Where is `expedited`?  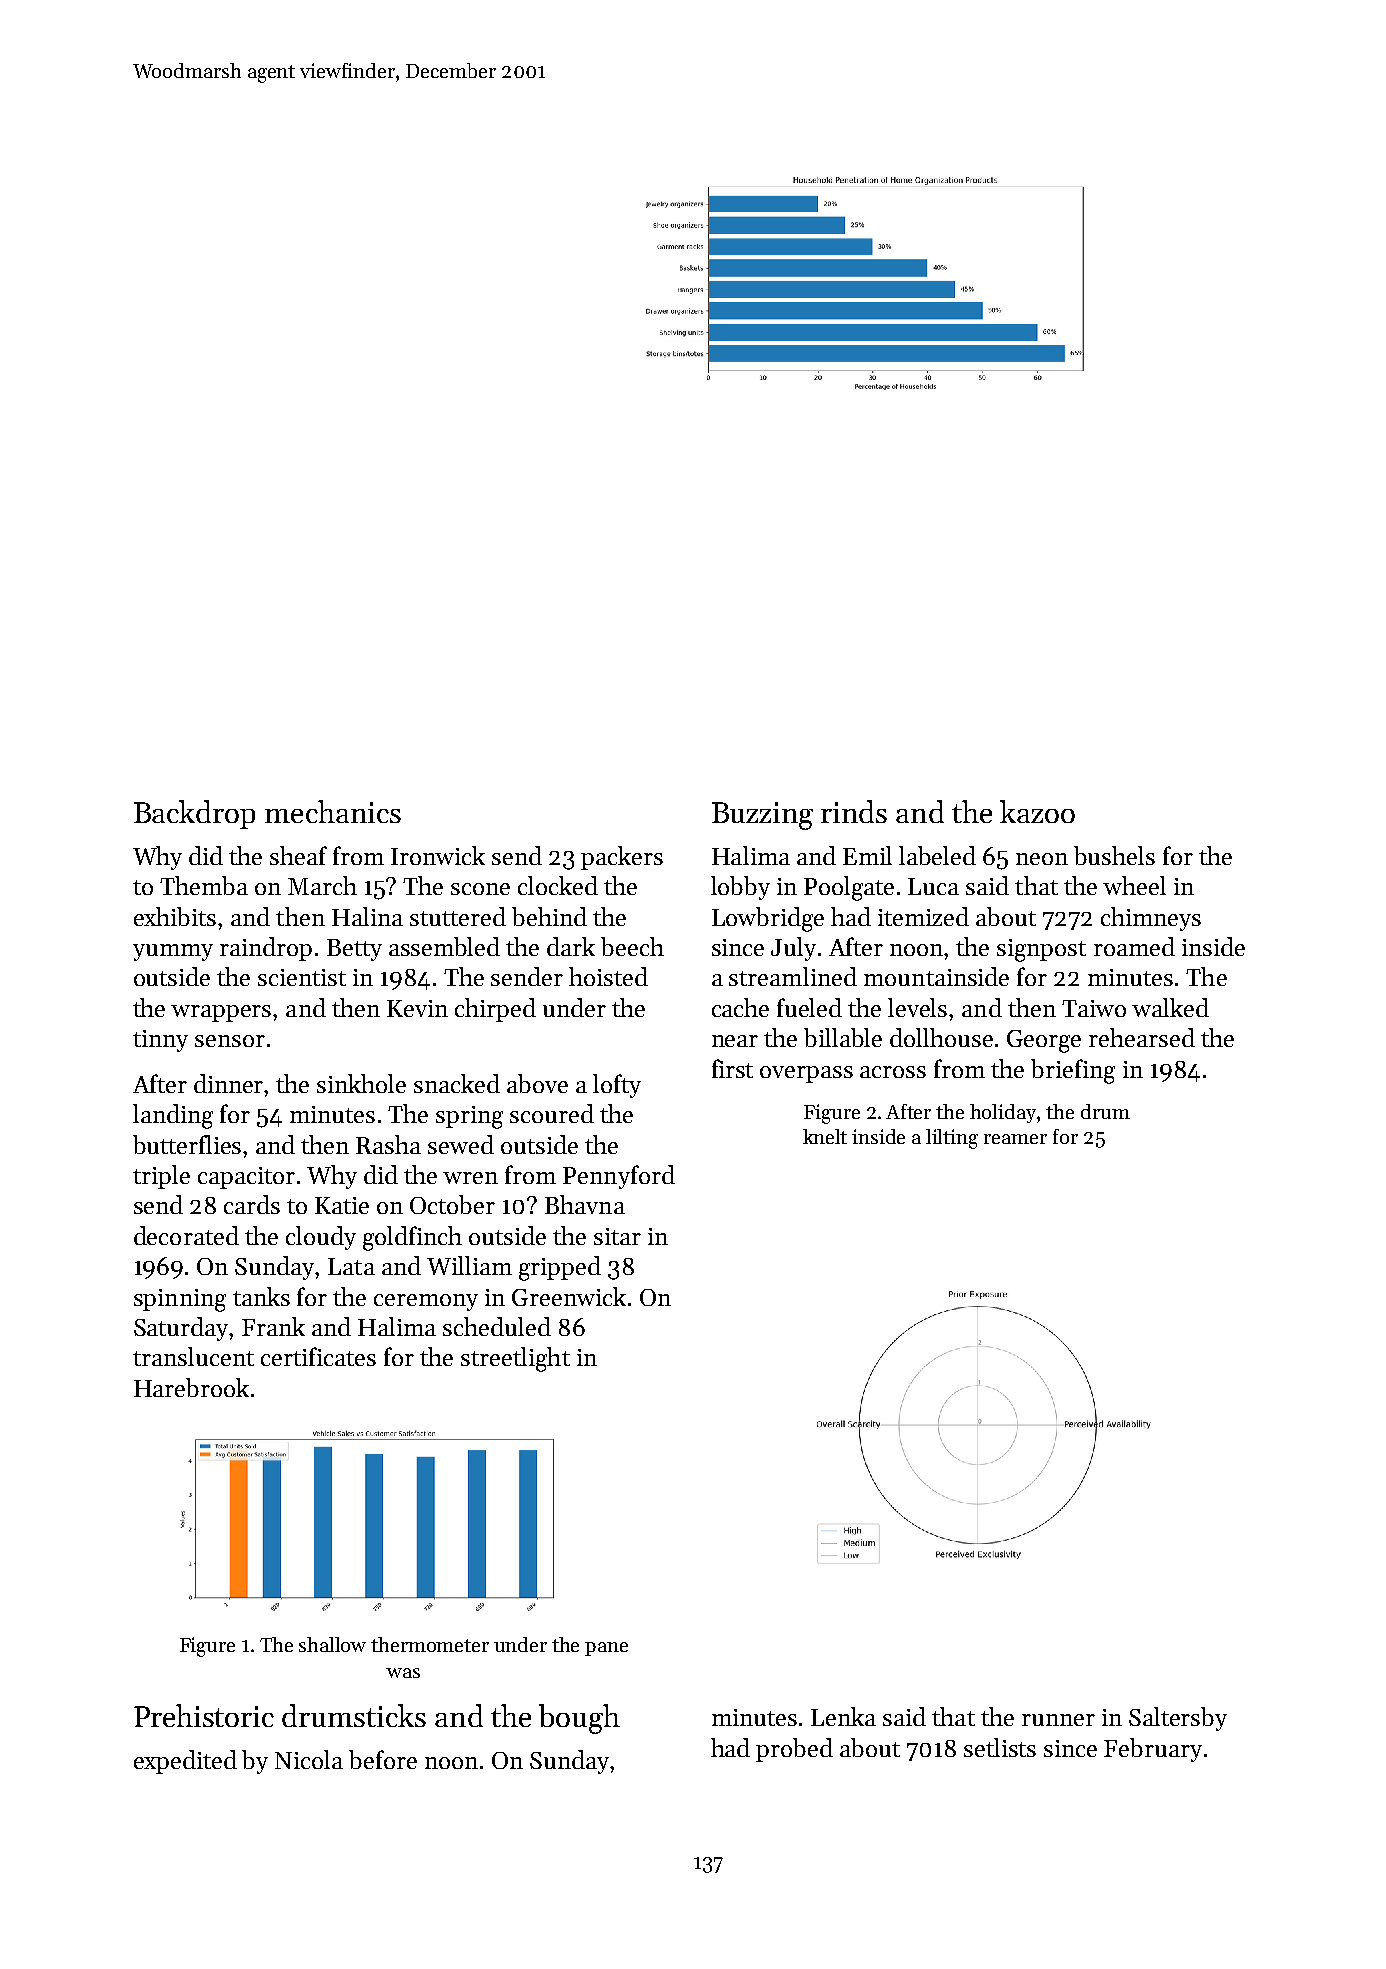 expedited is located at coordinates (185, 1762).
